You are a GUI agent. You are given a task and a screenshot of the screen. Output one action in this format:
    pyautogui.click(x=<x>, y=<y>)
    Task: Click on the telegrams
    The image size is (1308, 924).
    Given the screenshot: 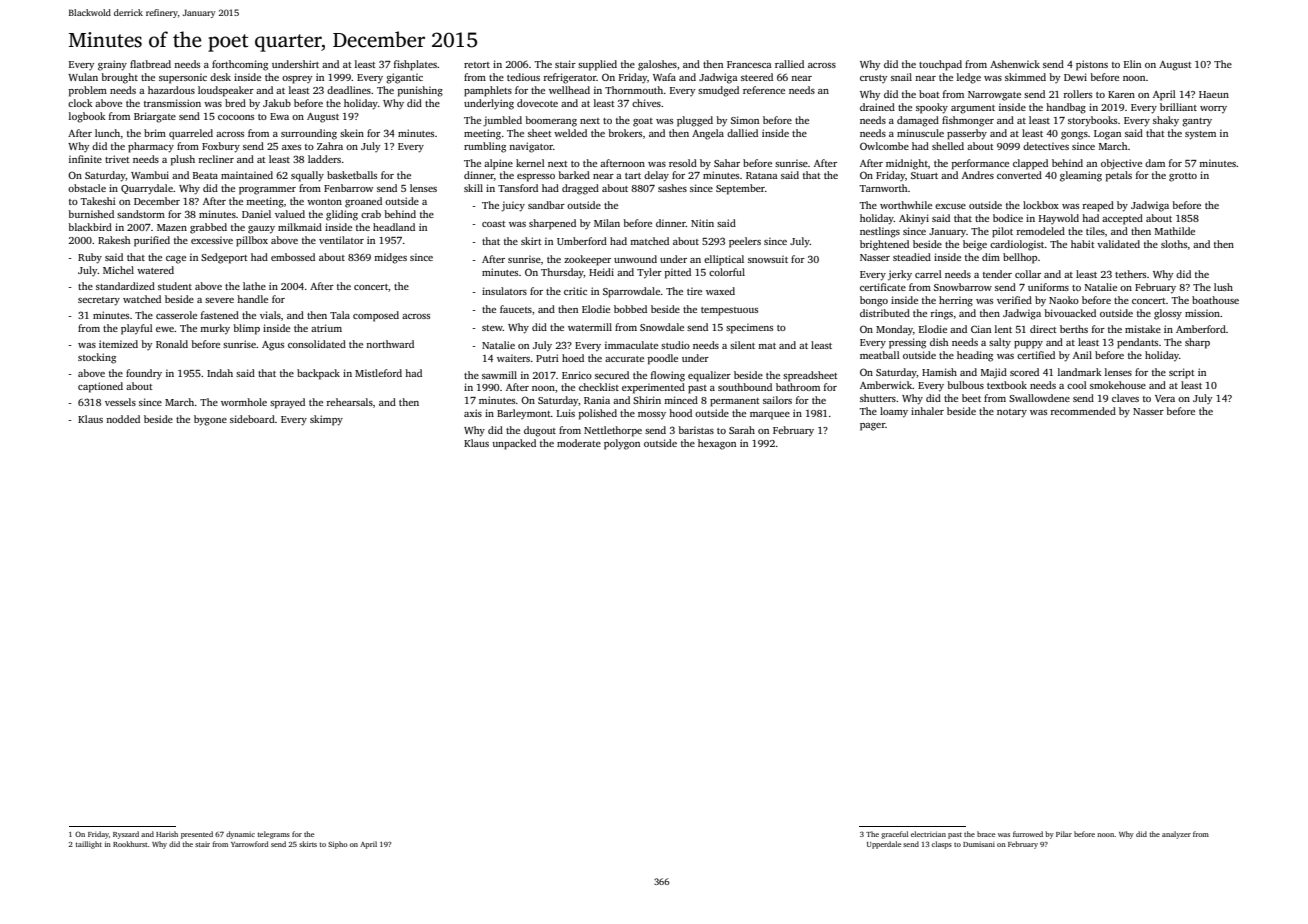 What is the action you would take?
    pyautogui.click(x=273, y=835)
